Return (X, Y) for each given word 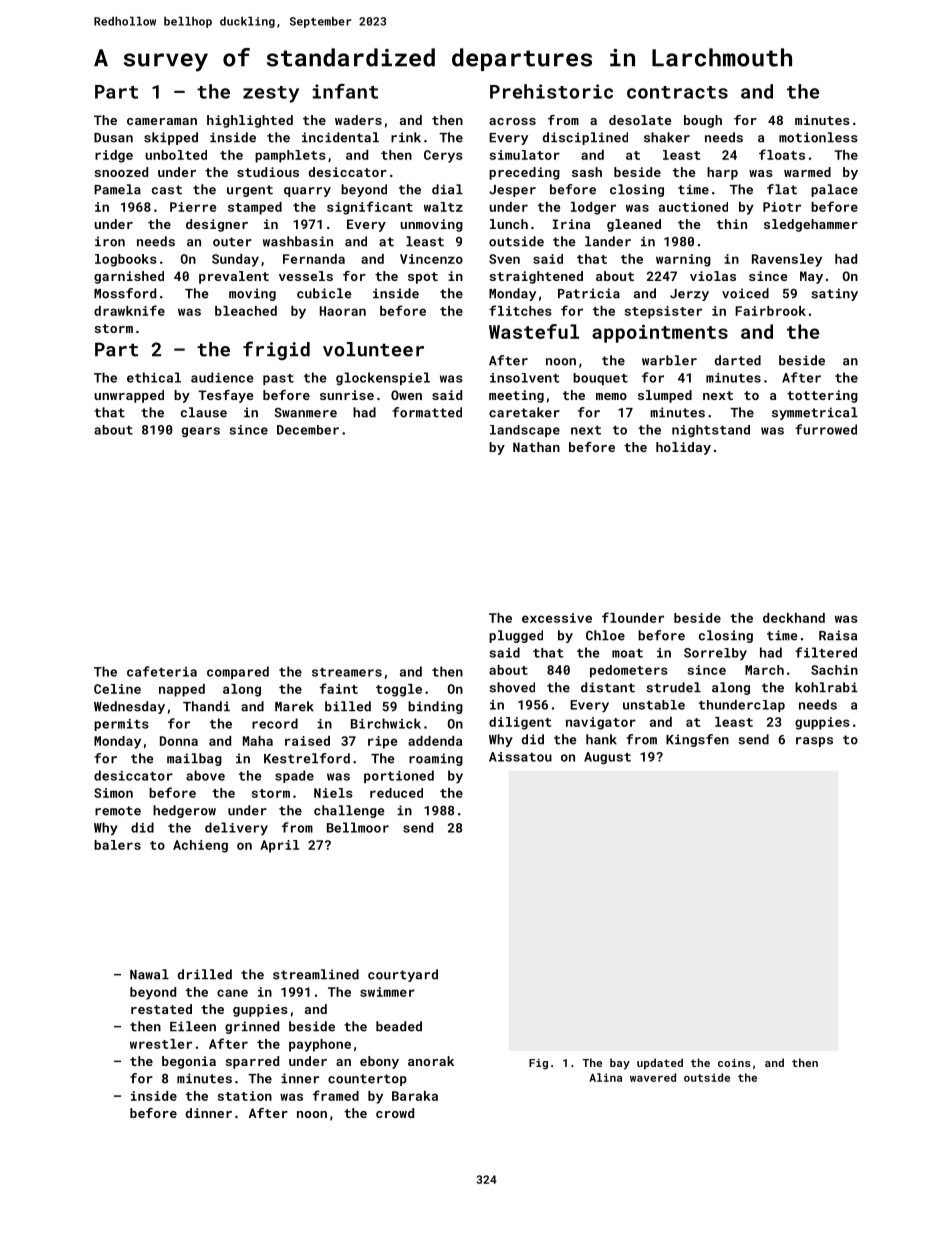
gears (201, 432)
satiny (834, 294)
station (245, 1096)
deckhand (794, 618)
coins (734, 1063)
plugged (516, 636)
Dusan (113, 138)
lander (608, 241)
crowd (395, 1113)
